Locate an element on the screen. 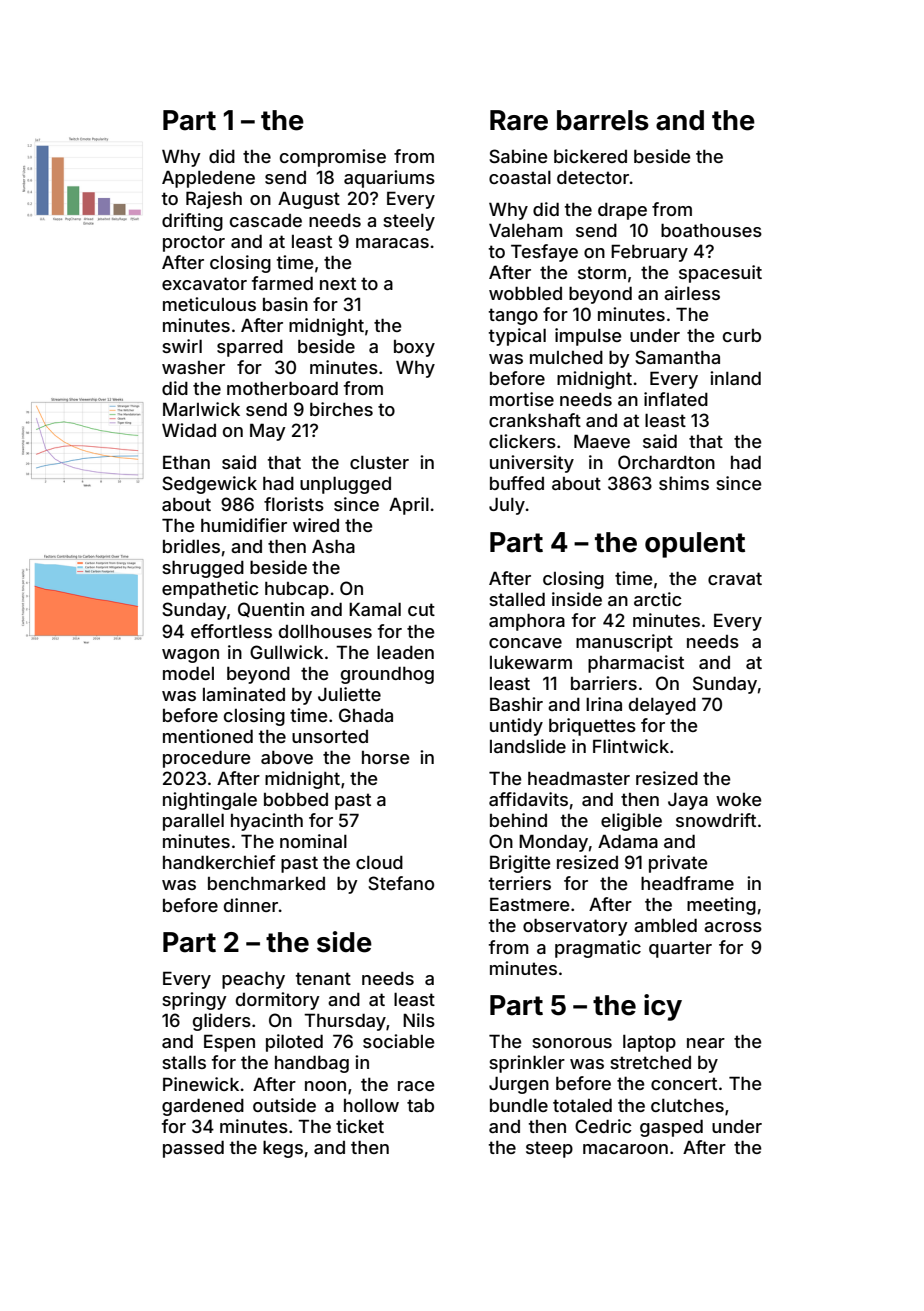  Appledene is located at coordinates (208, 179).
